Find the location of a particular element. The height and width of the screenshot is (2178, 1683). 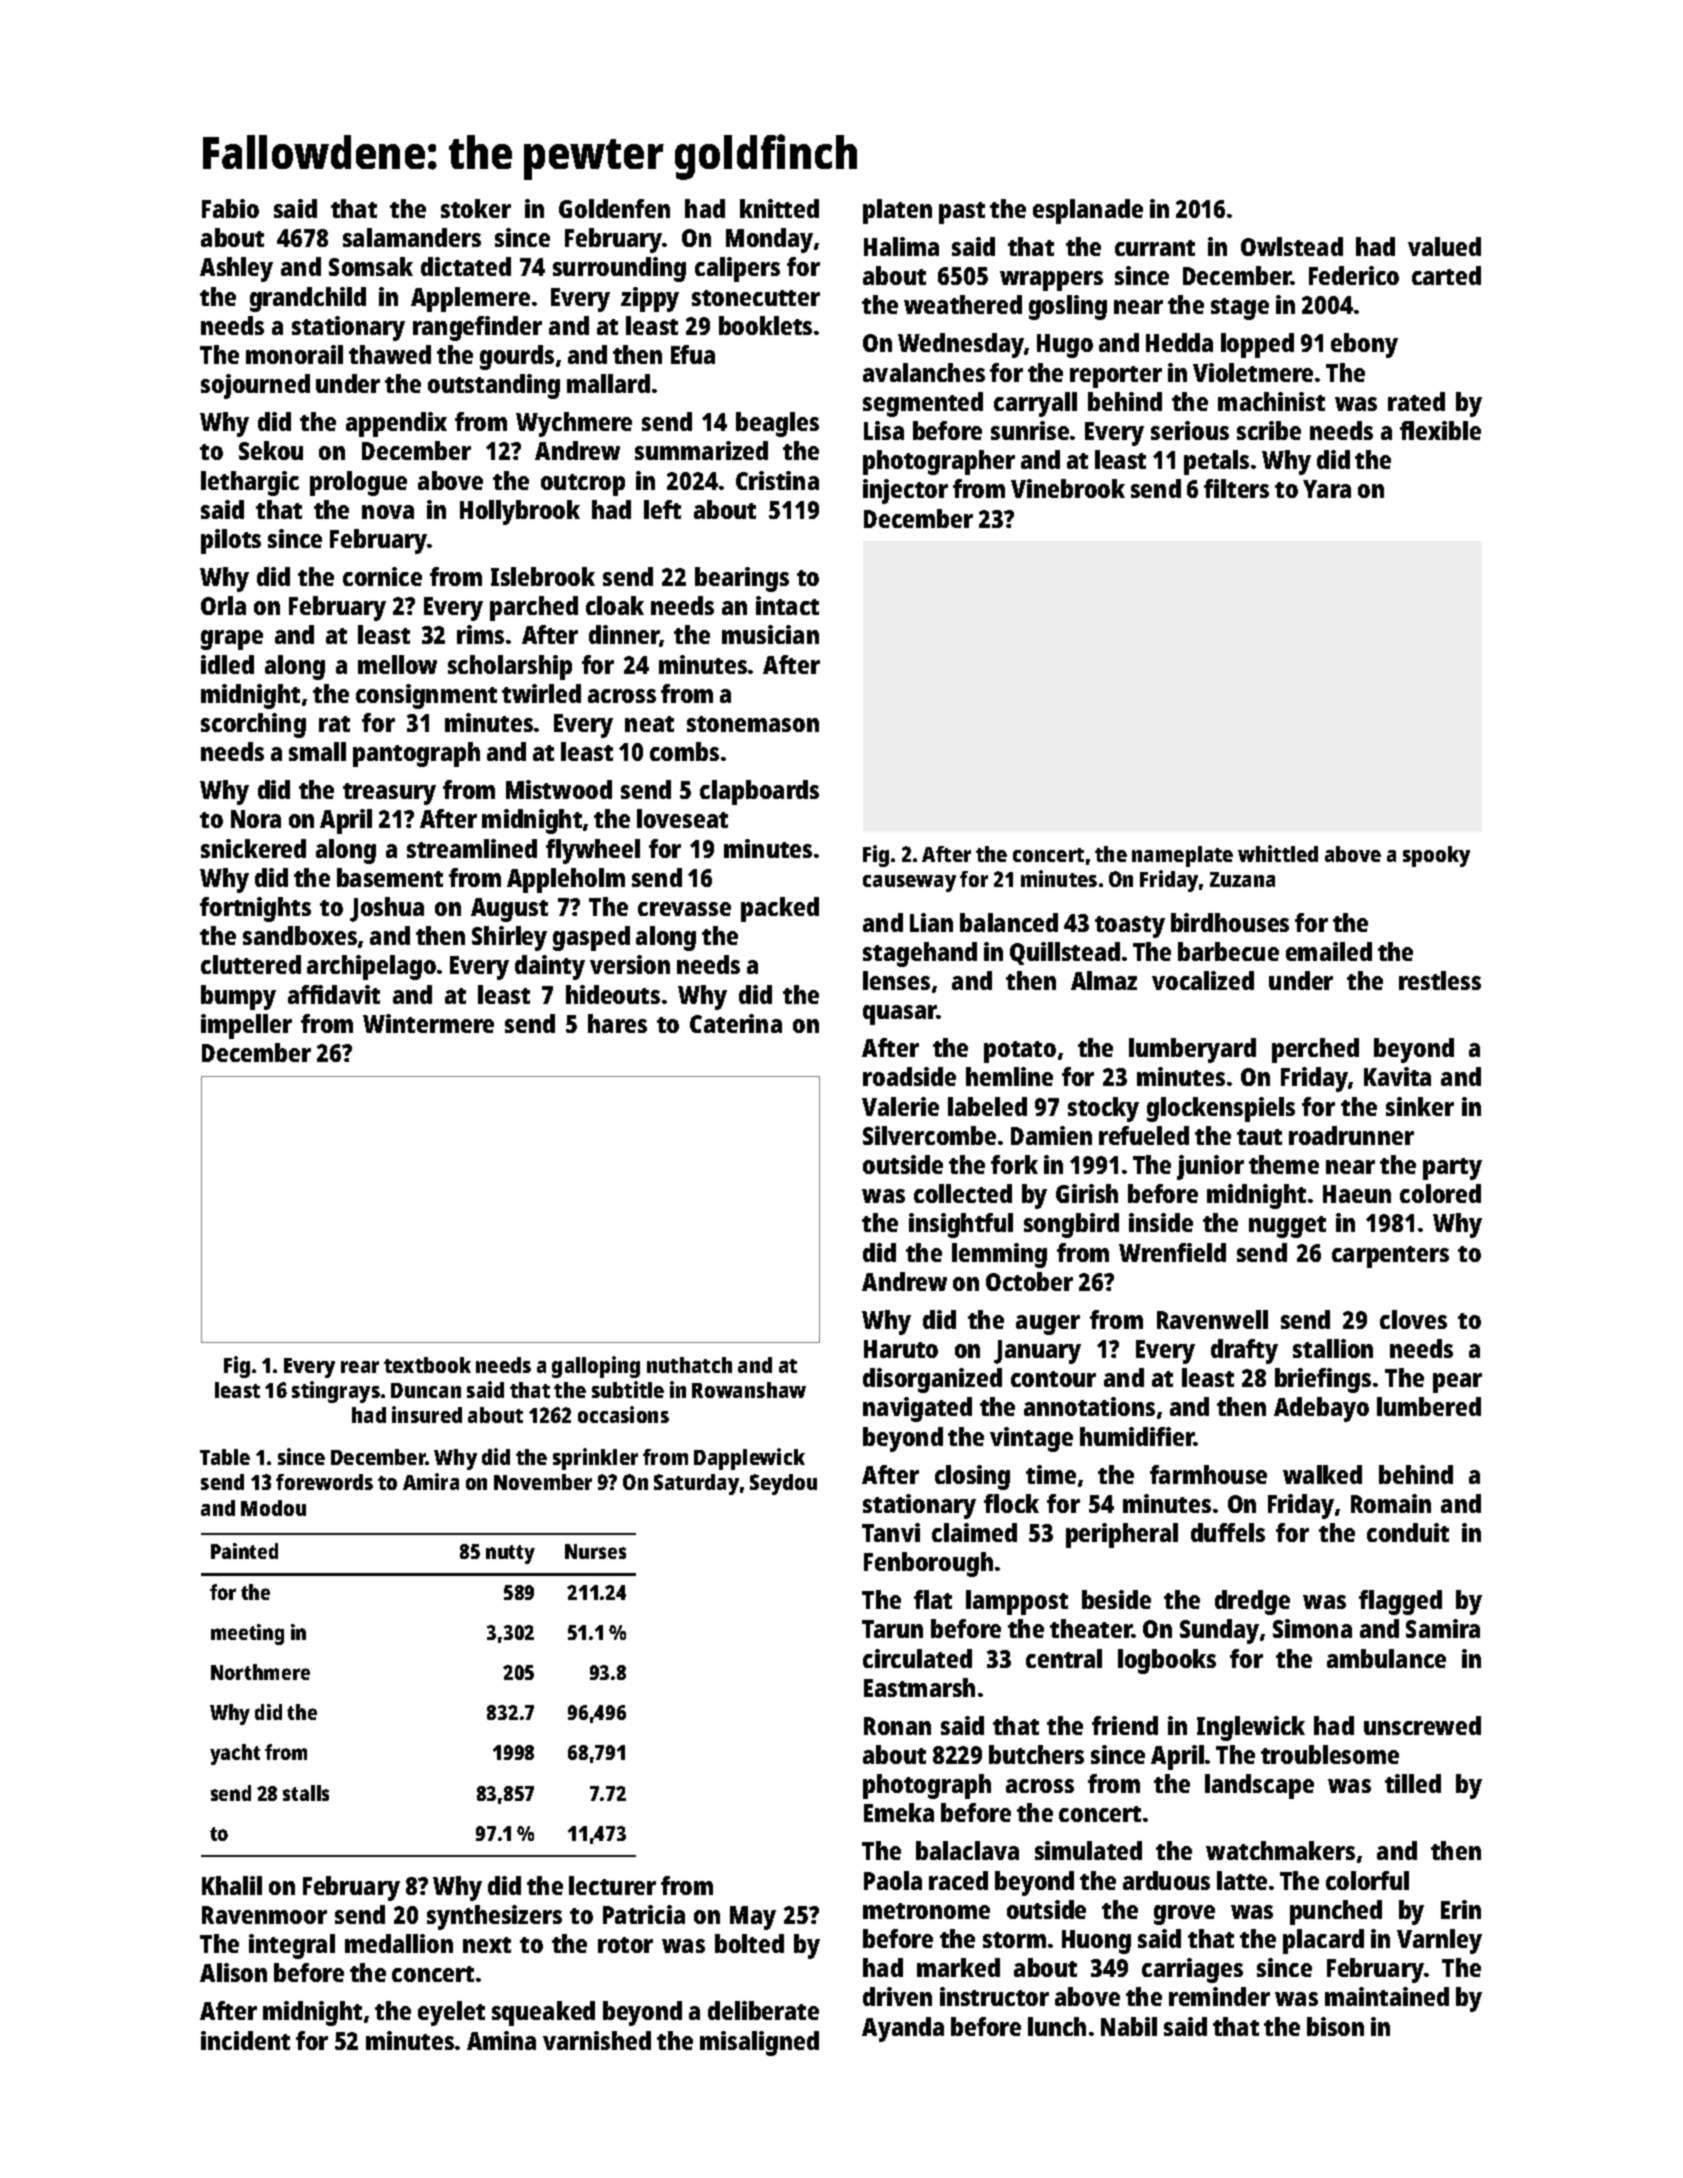

textbook is located at coordinates (427, 1365).
